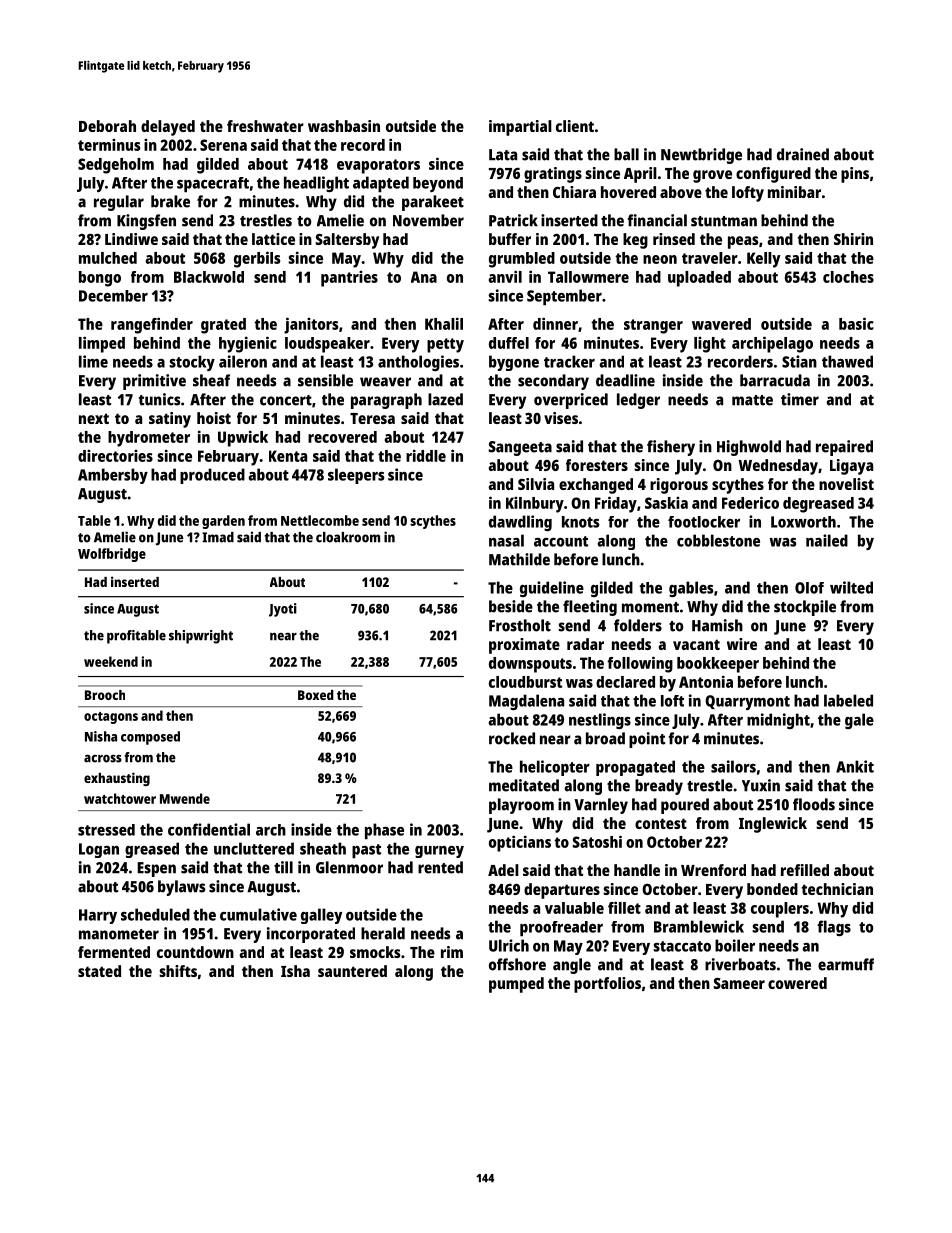 The height and width of the page is (1233, 952). What do you see at coordinates (516, 985) in the page?
I see `pumped` at bounding box center [516, 985].
